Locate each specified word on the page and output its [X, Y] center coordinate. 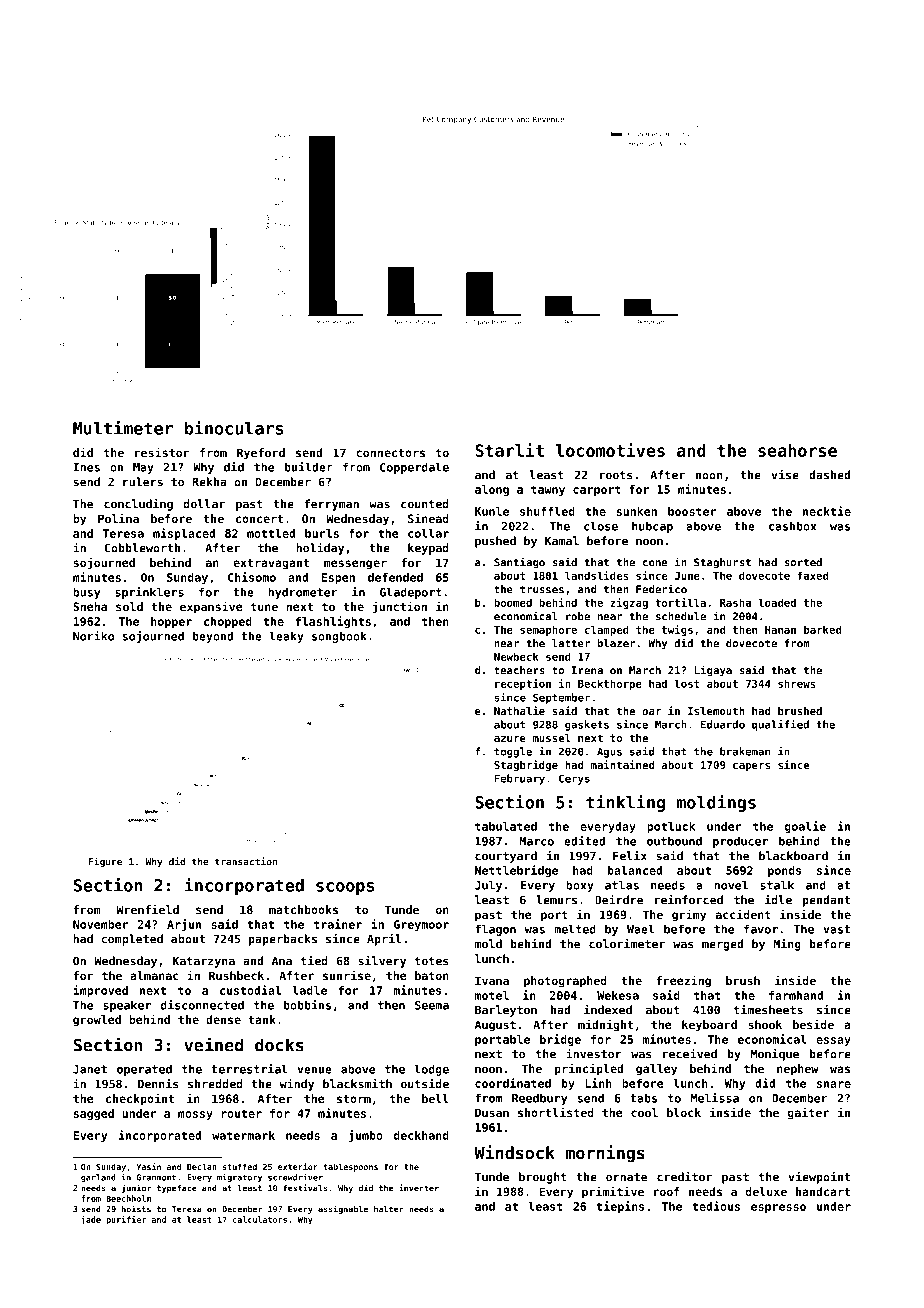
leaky [286, 637]
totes [432, 961]
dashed [829, 475]
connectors [390, 453]
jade [91, 1220]
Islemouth [716, 711]
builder [309, 467]
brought [543, 1178]
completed [132, 940]
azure [510, 739]
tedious [716, 1206]
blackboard [793, 856]
